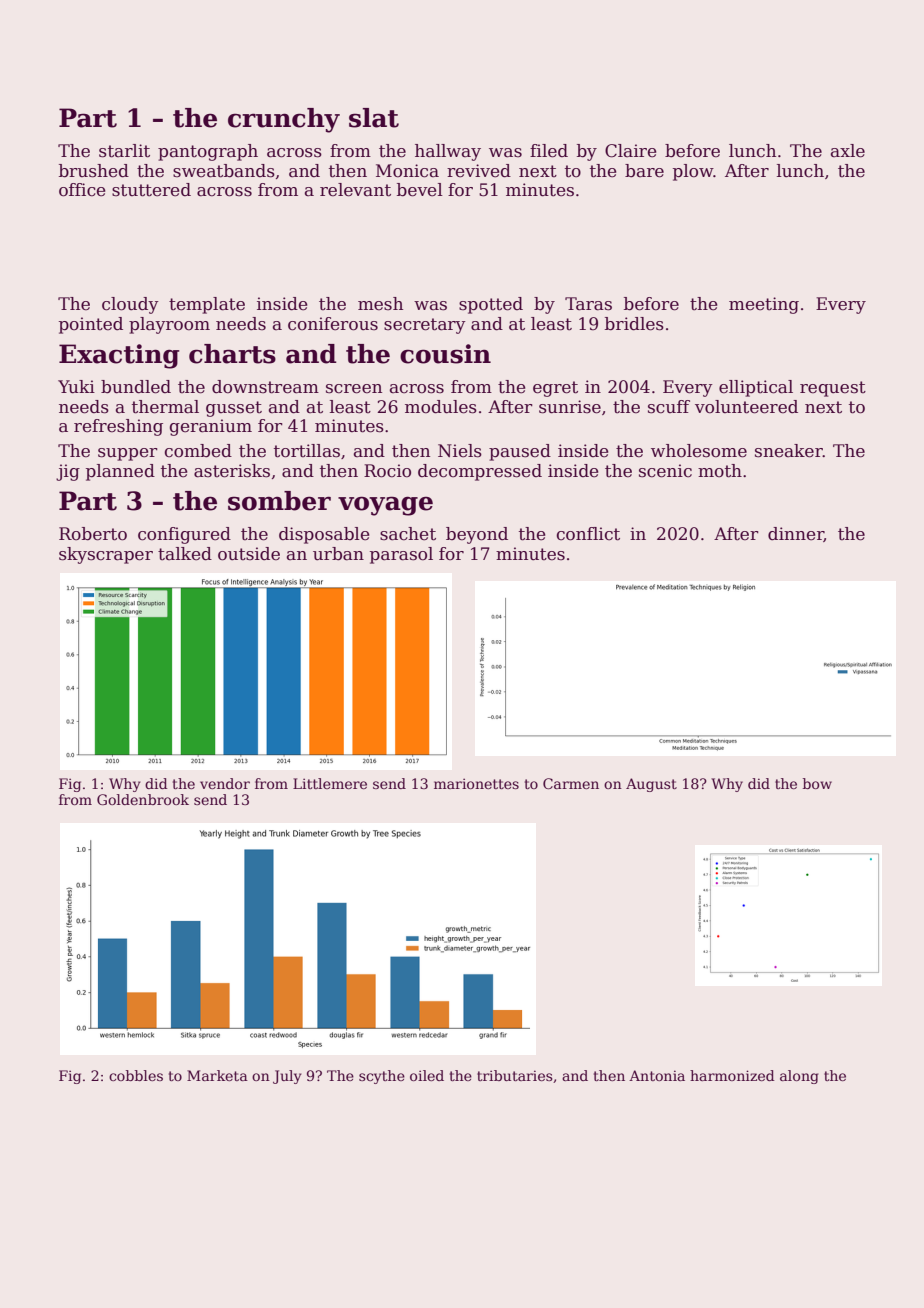 The height and width of the page is (1308, 924). What do you see at coordinates (374, 118) in the page?
I see `slat` at bounding box center [374, 118].
